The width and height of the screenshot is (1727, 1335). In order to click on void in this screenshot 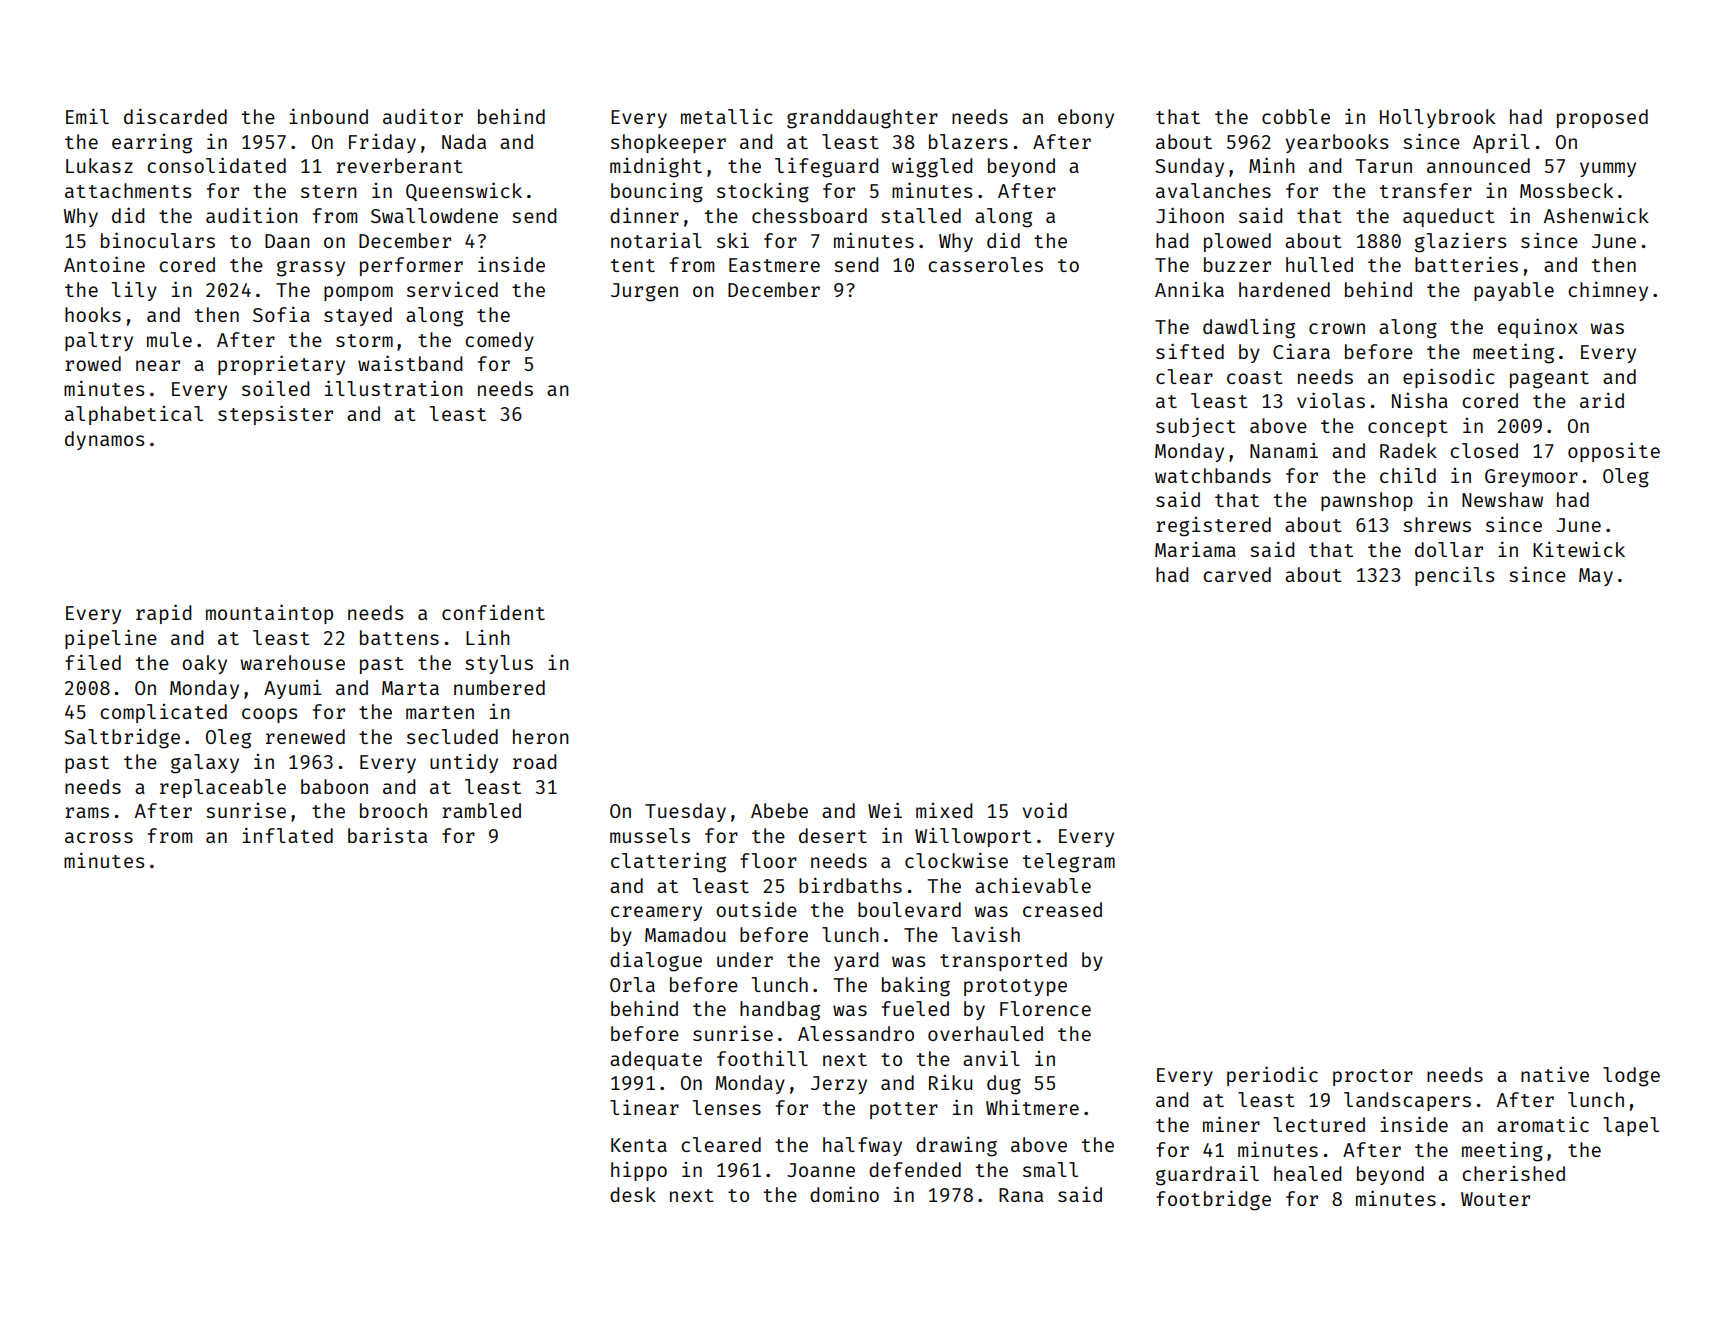, I will do `click(1044, 810)`.
